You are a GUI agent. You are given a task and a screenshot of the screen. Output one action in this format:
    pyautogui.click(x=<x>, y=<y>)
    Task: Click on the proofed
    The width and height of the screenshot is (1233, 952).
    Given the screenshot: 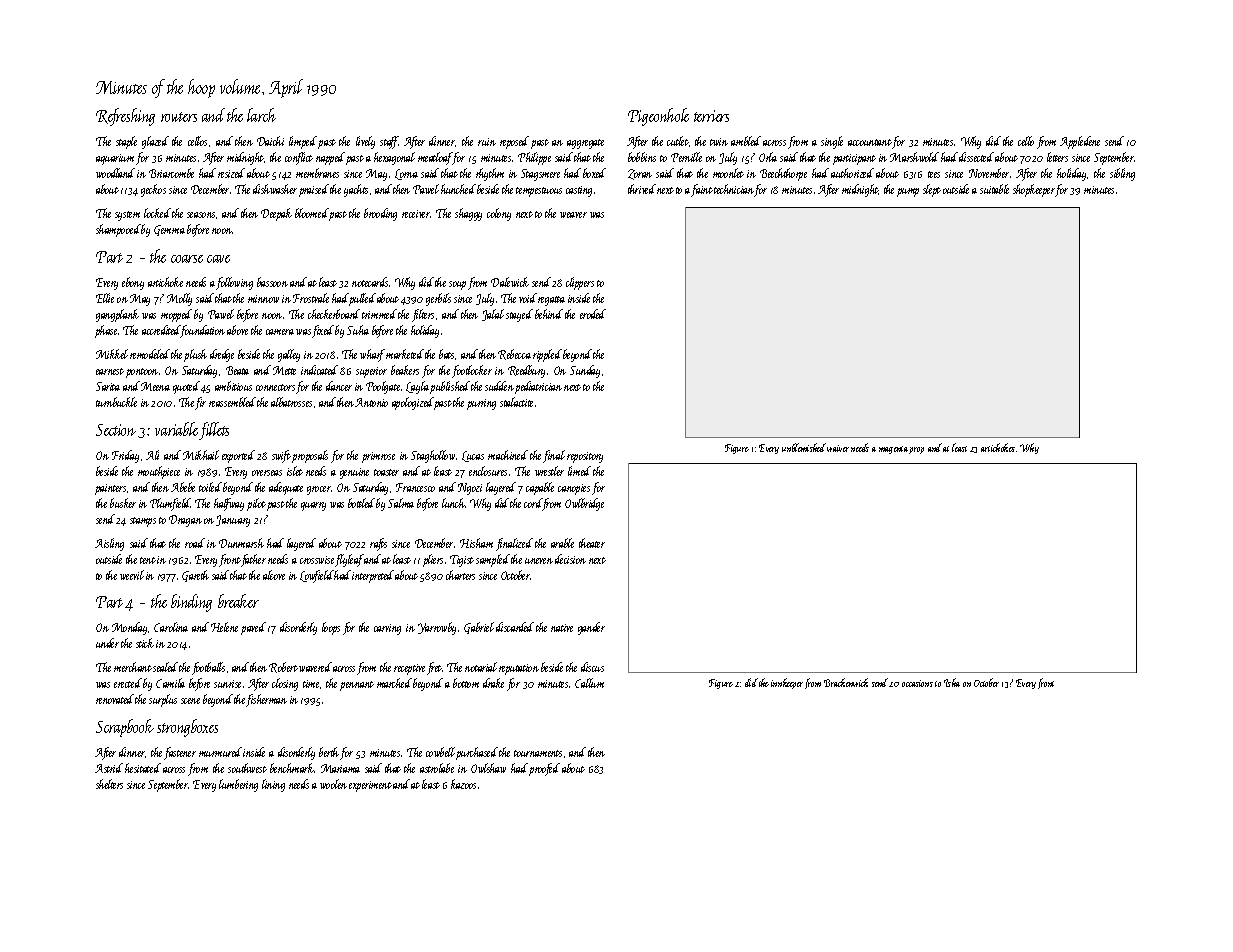 What is the action you would take?
    pyautogui.click(x=544, y=769)
